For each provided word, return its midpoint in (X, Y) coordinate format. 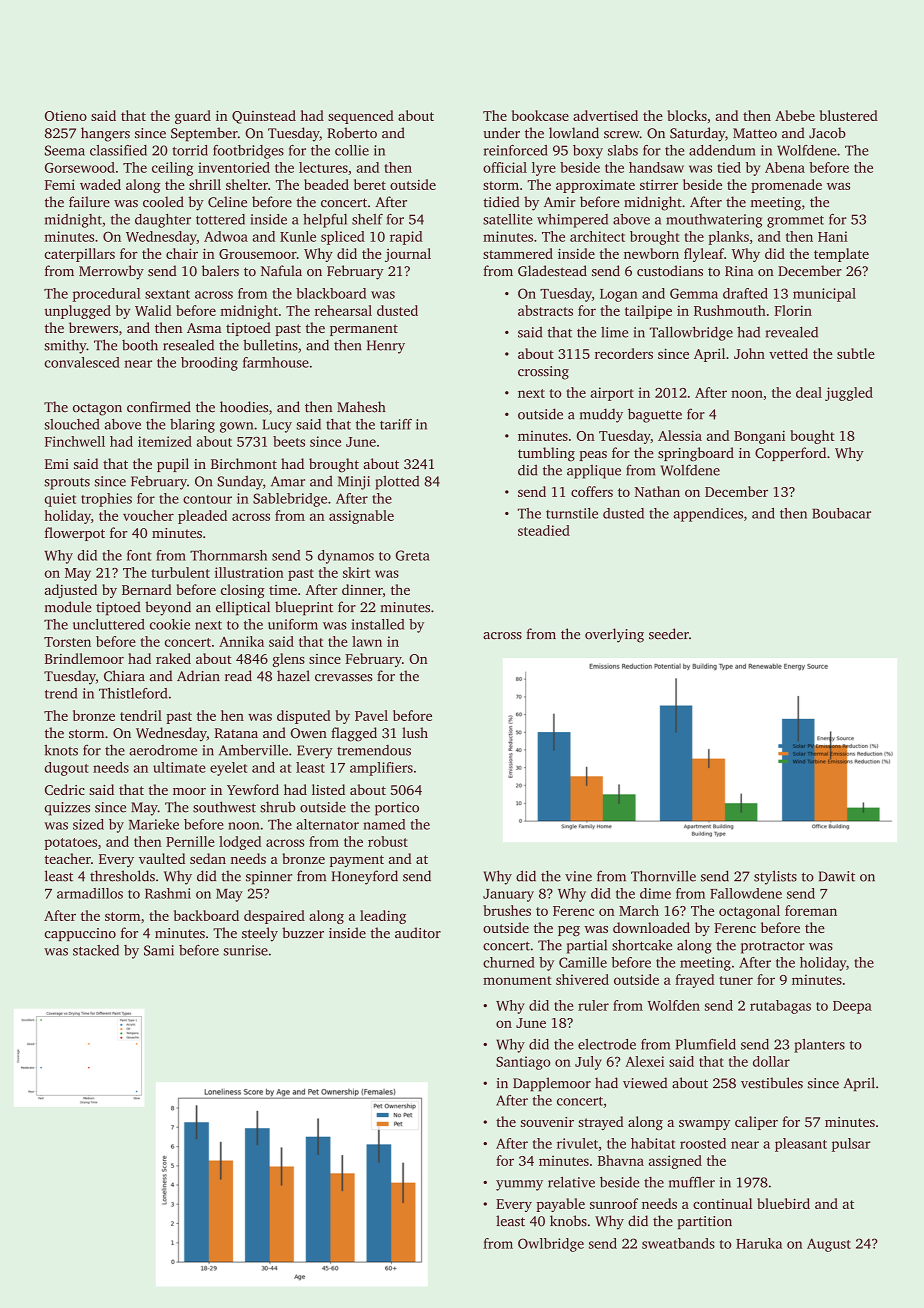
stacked (96, 950)
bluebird (783, 1203)
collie (352, 150)
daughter (163, 221)
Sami (159, 950)
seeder (669, 634)
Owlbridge (551, 1245)
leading (383, 917)
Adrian (198, 676)
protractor (773, 947)
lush (415, 732)
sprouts (67, 484)
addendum (722, 150)
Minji (354, 483)
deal (809, 392)
